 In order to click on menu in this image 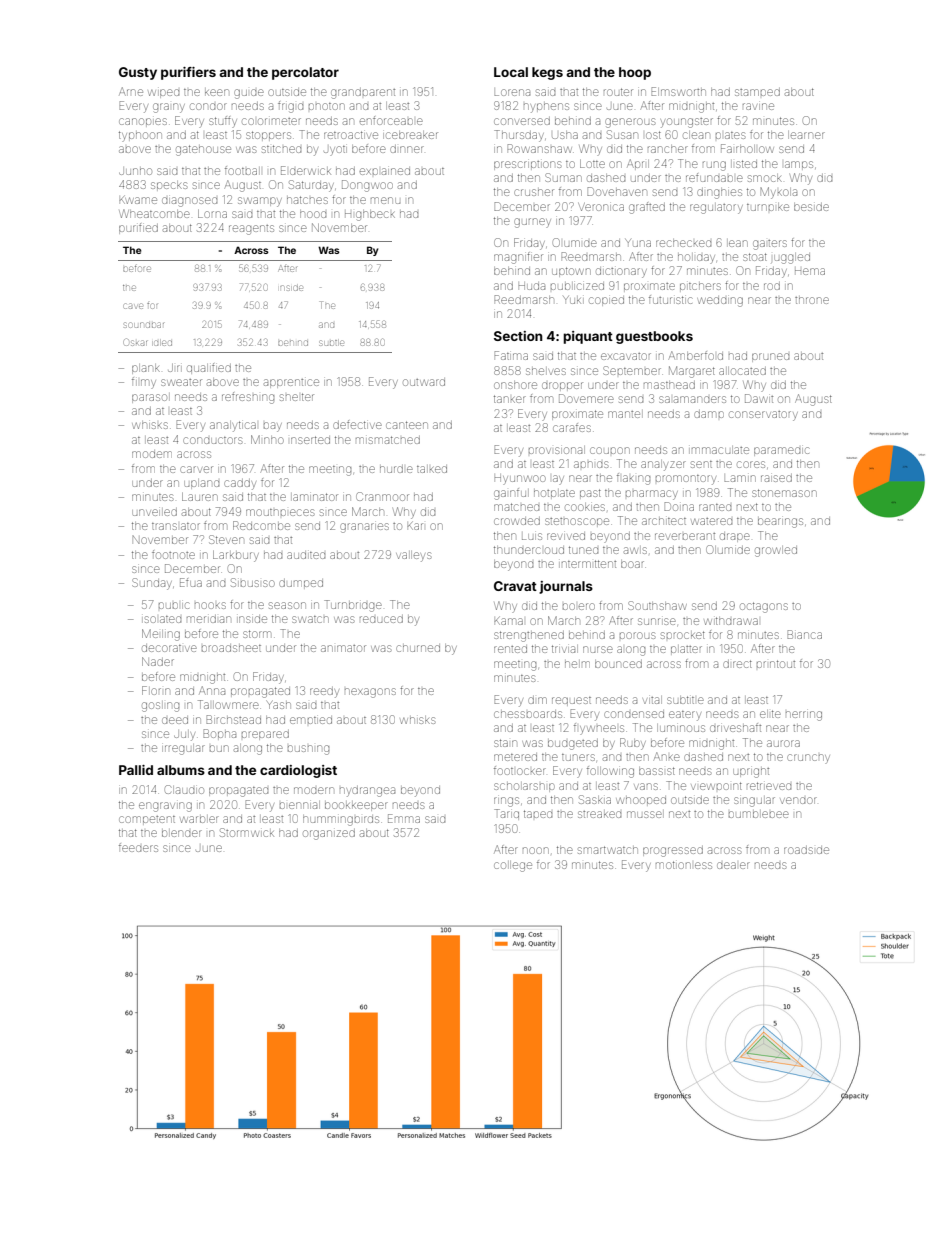, I will do `click(385, 200)`.
